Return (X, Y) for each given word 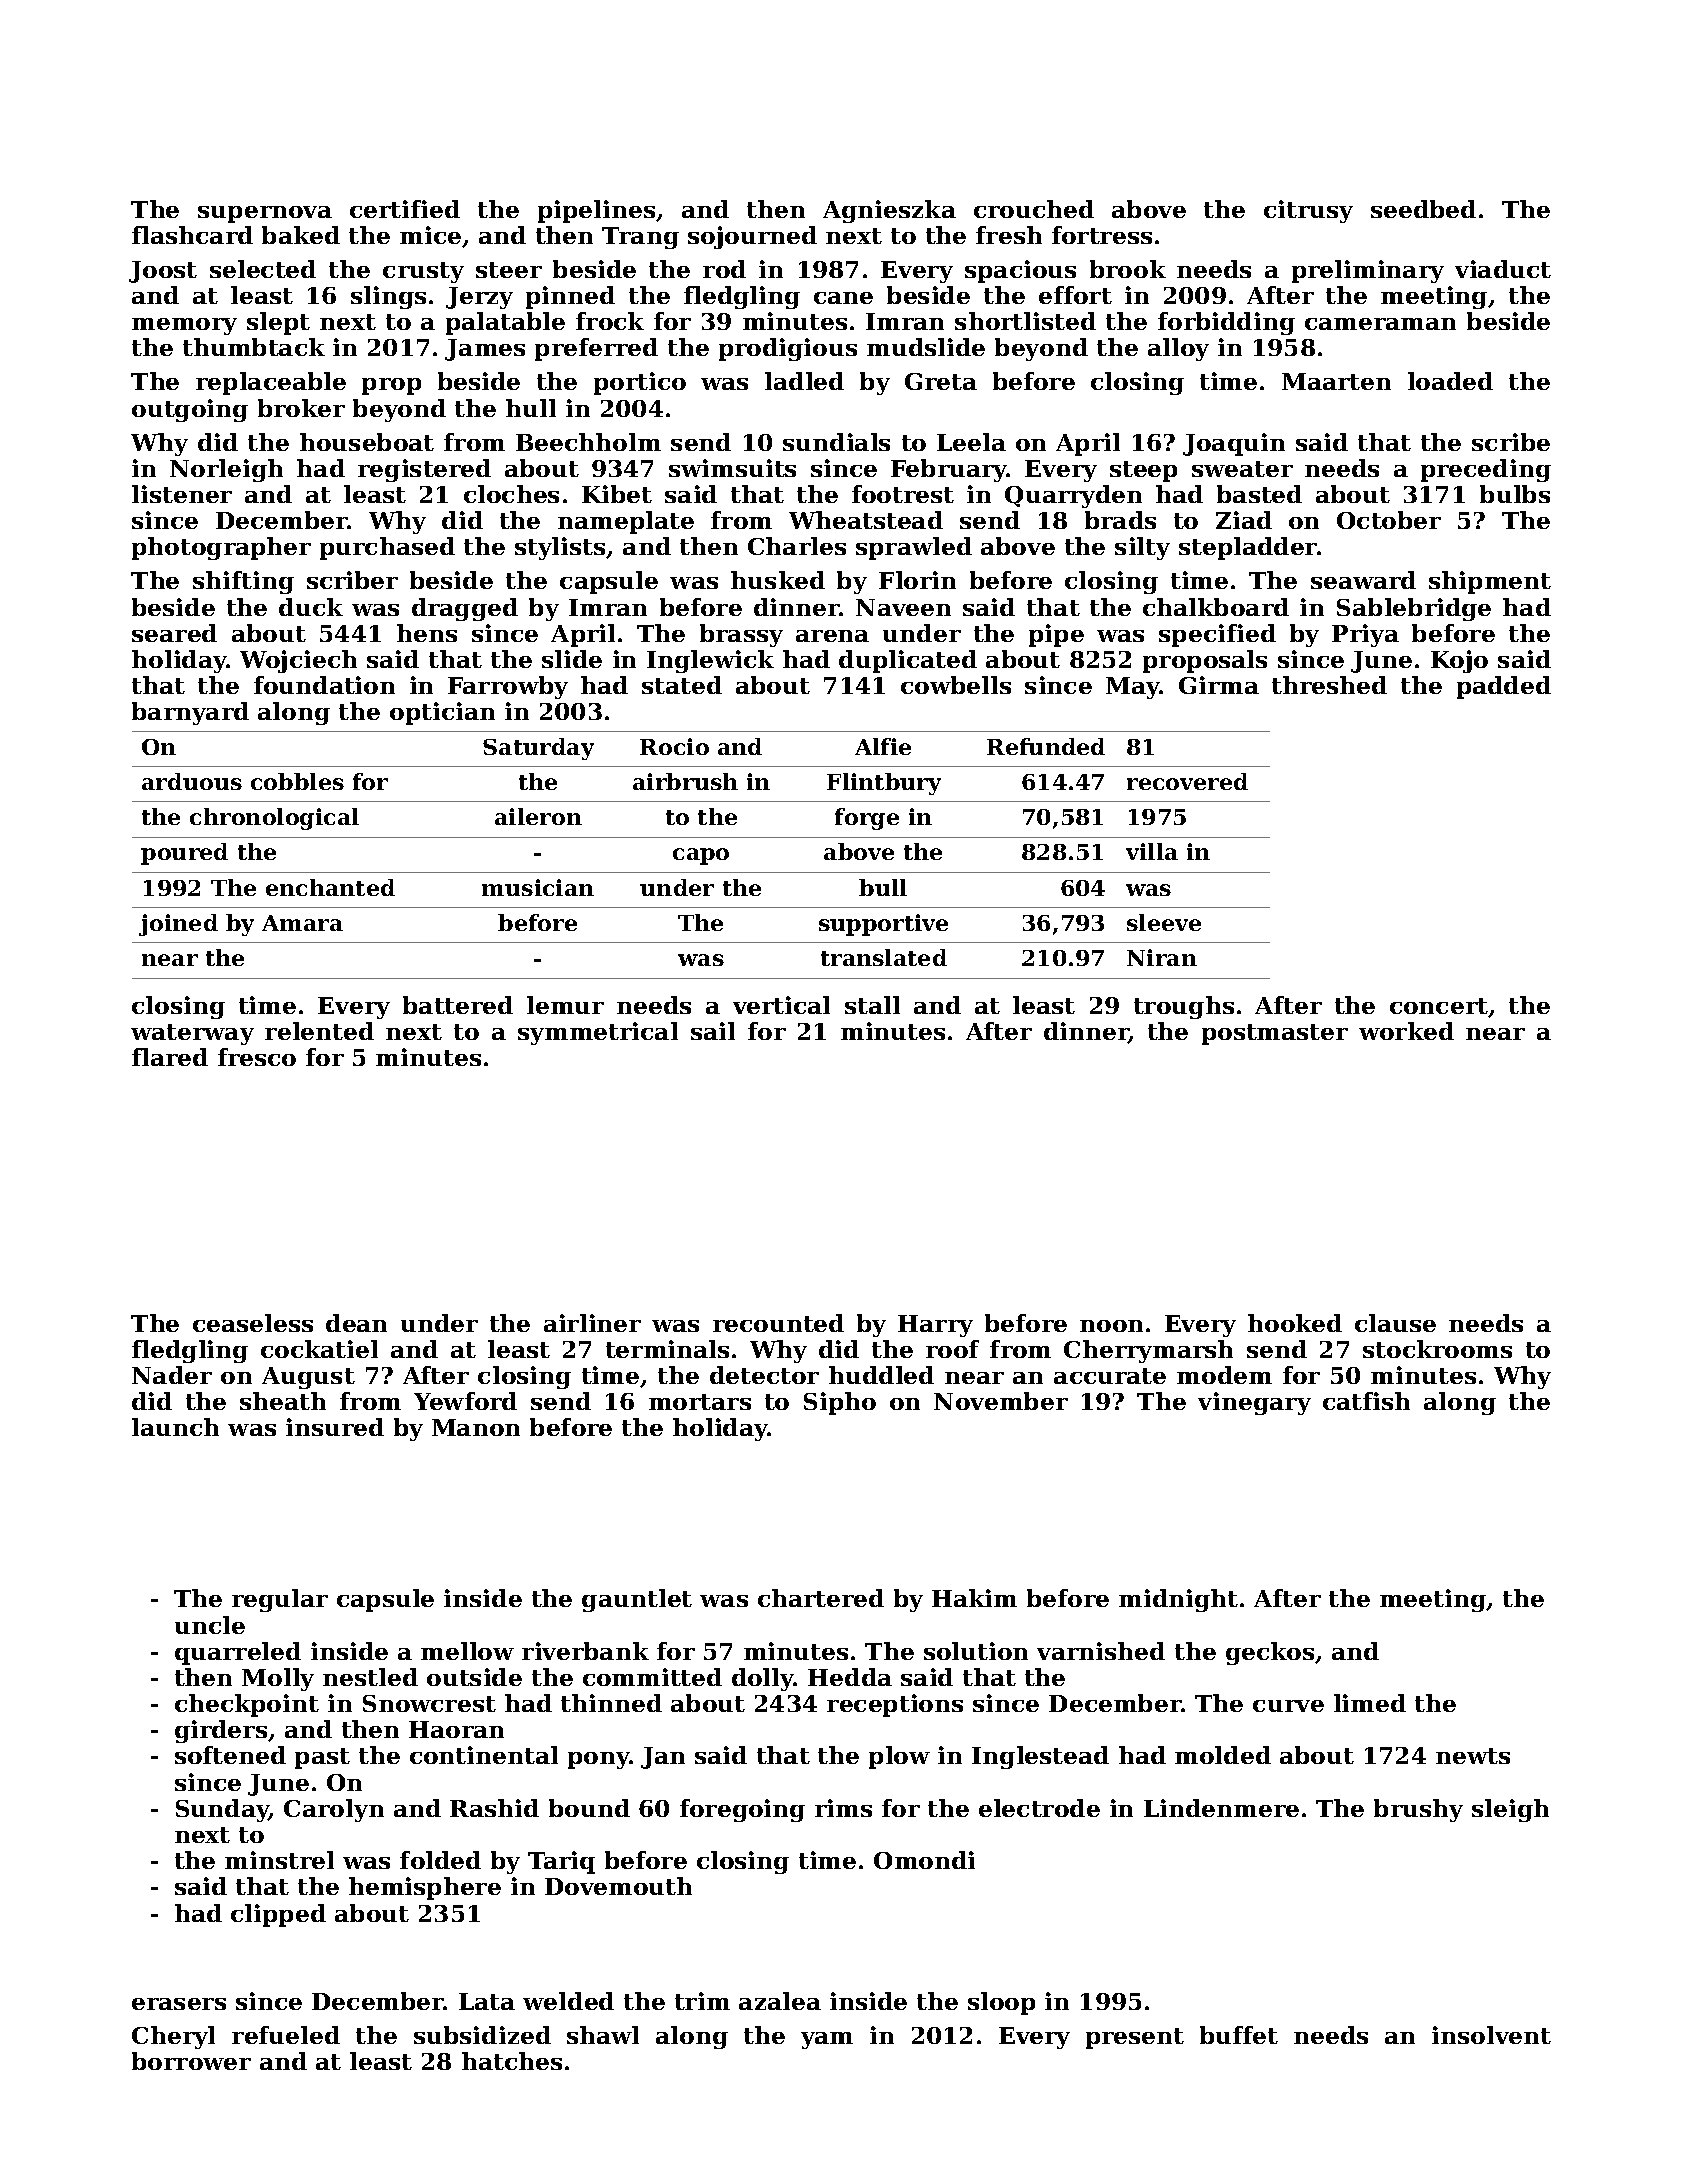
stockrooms (1437, 1349)
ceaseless (253, 1323)
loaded (1450, 381)
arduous (192, 781)
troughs (1184, 1007)
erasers (179, 2004)
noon (1111, 1326)
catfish (1366, 1401)
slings (388, 297)
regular (280, 1600)
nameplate (626, 522)
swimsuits (732, 468)
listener (182, 494)
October (1389, 520)
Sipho (840, 1403)
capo (701, 856)
